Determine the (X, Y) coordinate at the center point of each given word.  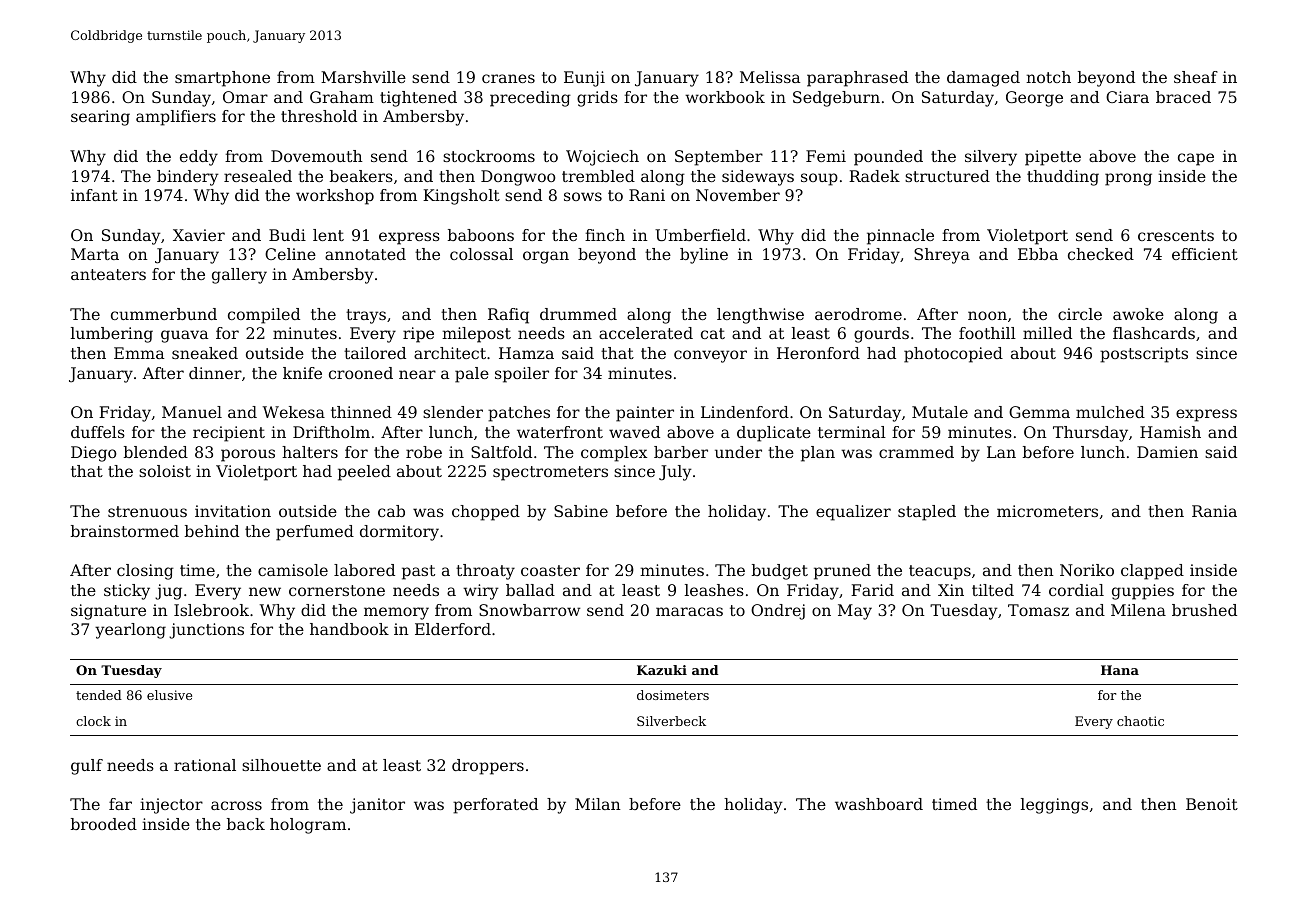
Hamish (1170, 432)
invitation (233, 511)
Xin (951, 590)
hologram (308, 826)
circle (1080, 314)
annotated (365, 254)
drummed (578, 314)
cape (1196, 159)
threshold (319, 116)
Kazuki (662, 670)
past (418, 572)
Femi (826, 156)
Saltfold (501, 452)
